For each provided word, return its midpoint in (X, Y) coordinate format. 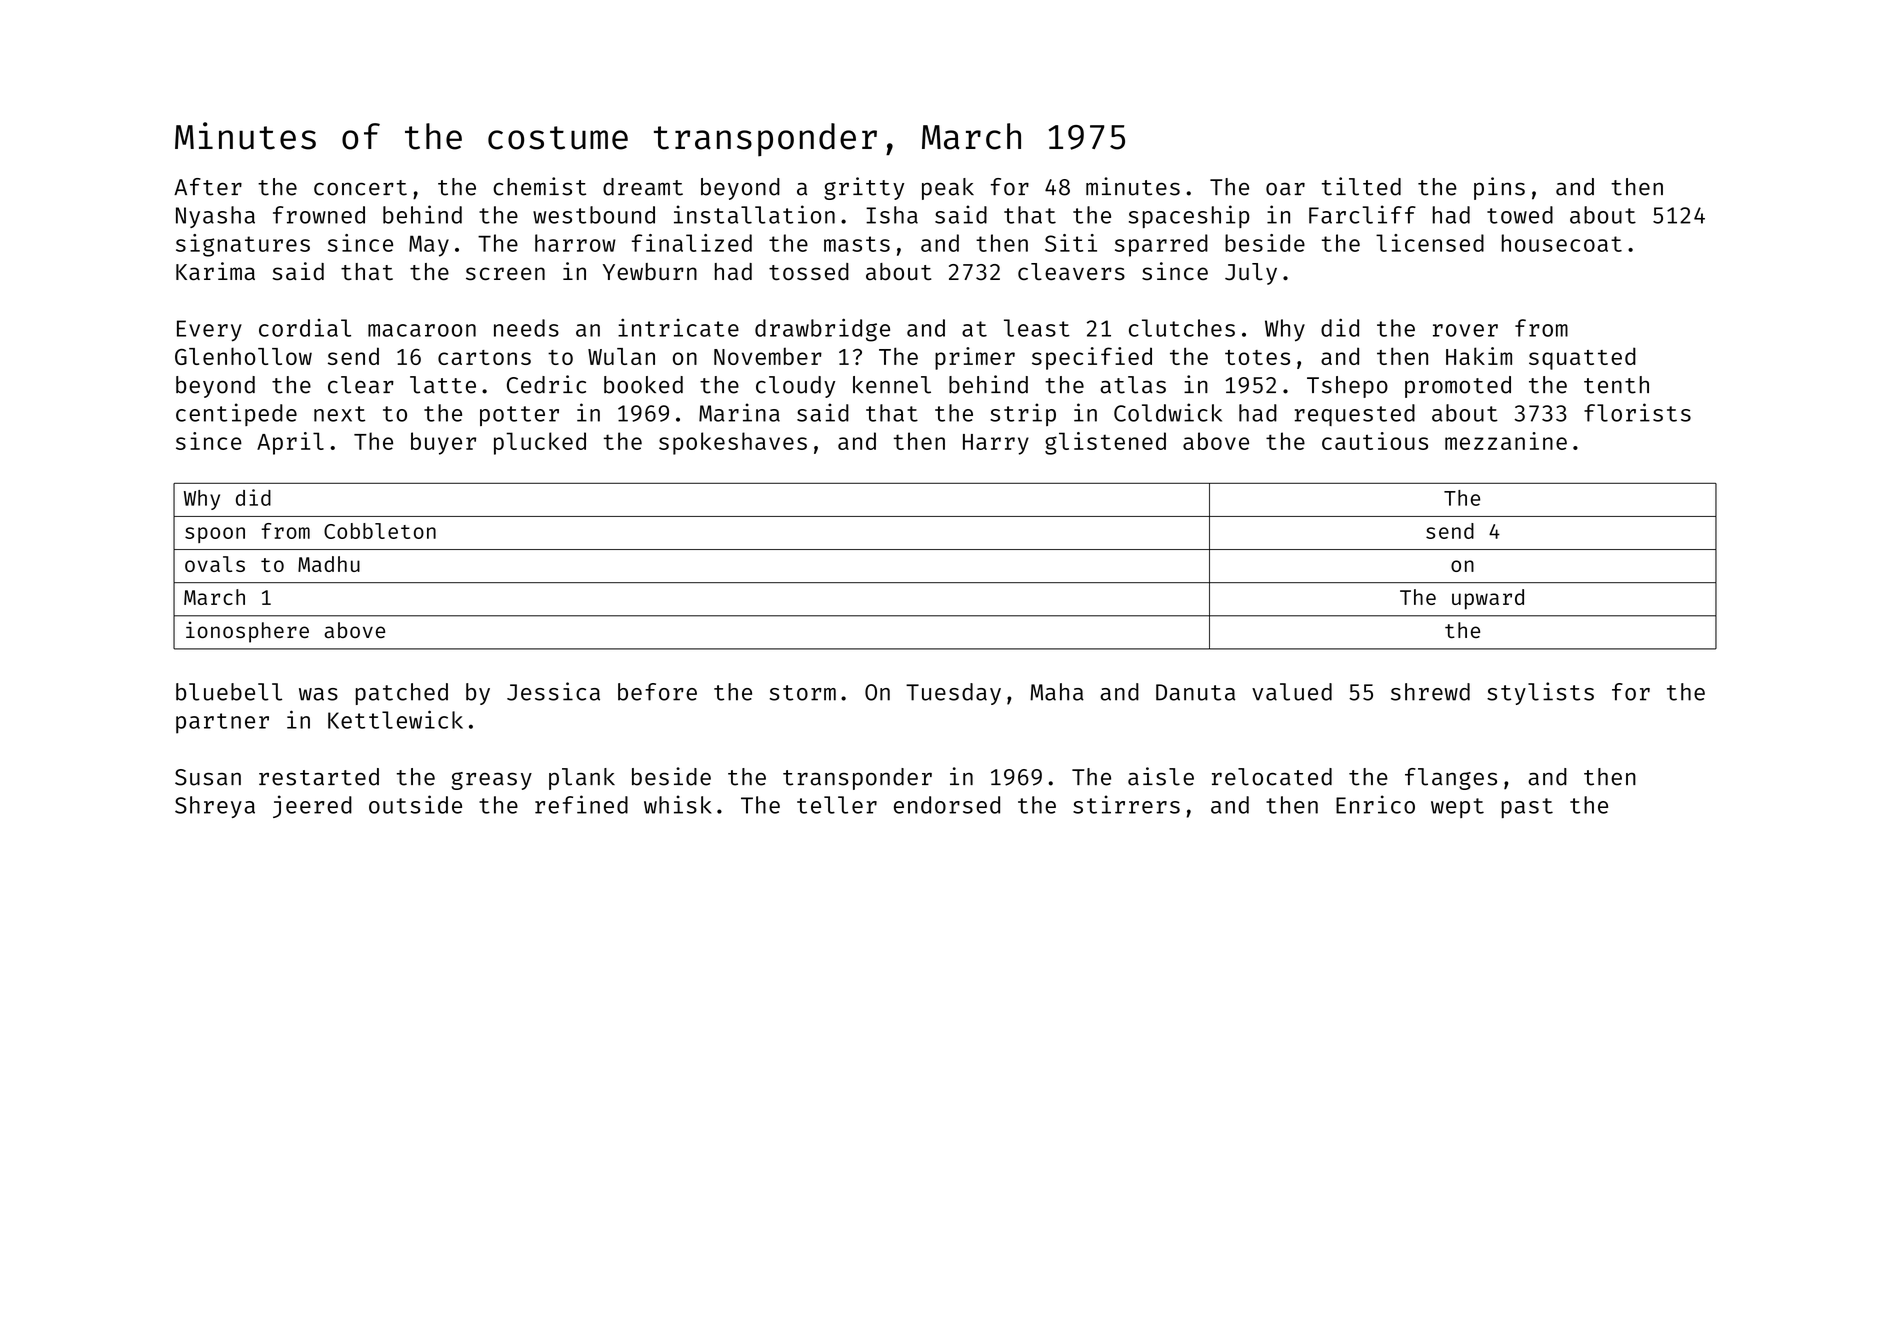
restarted (319, 777)
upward (1488, 599)
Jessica (553, 691)
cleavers (1071, 272)
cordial (305, 328)
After (208, 187)
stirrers (1126, 804)
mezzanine (1506, 441)
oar (1285, 189)
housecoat (1562, 243)
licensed (1430, 243)
